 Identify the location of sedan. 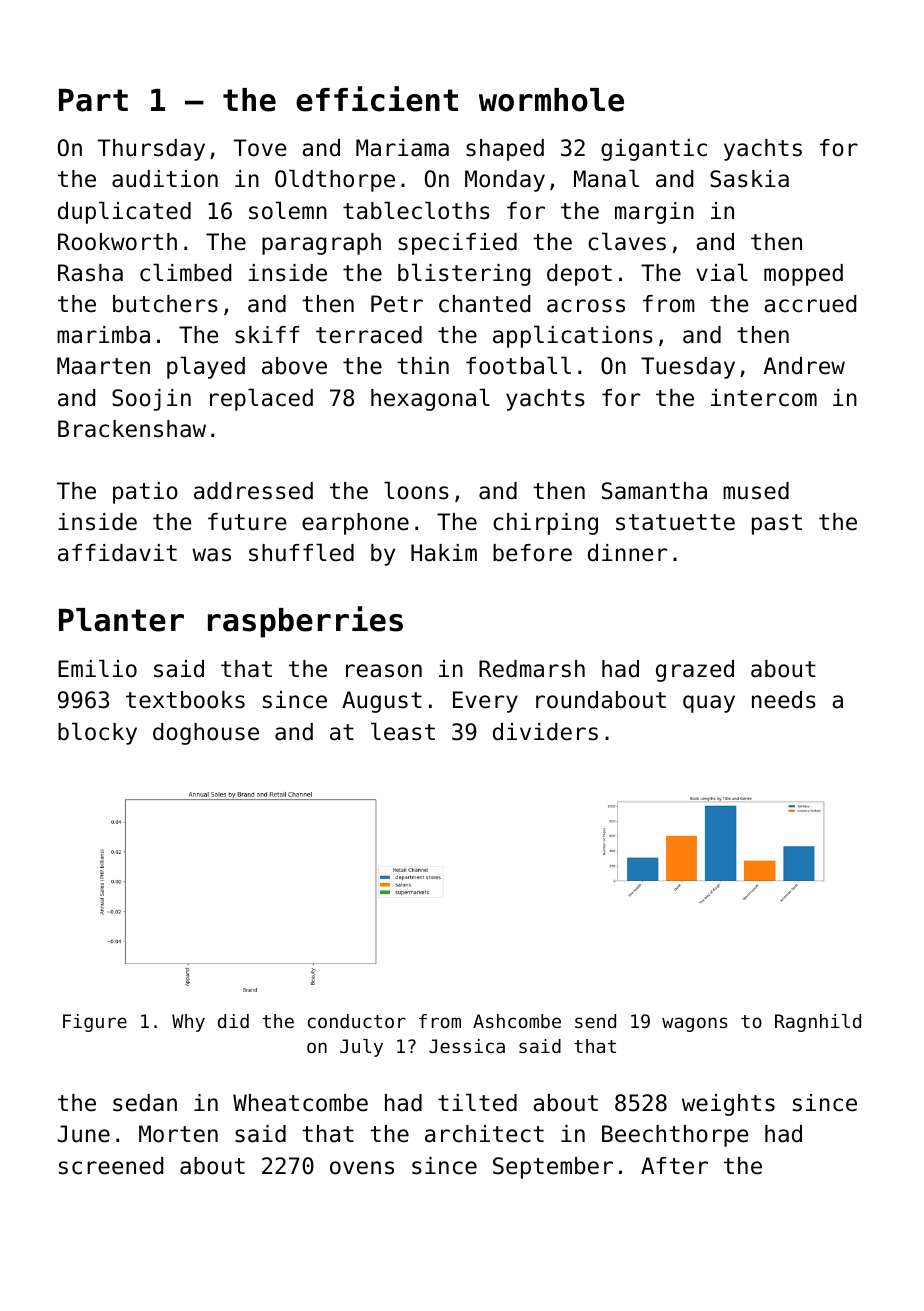
(145, 1103).
